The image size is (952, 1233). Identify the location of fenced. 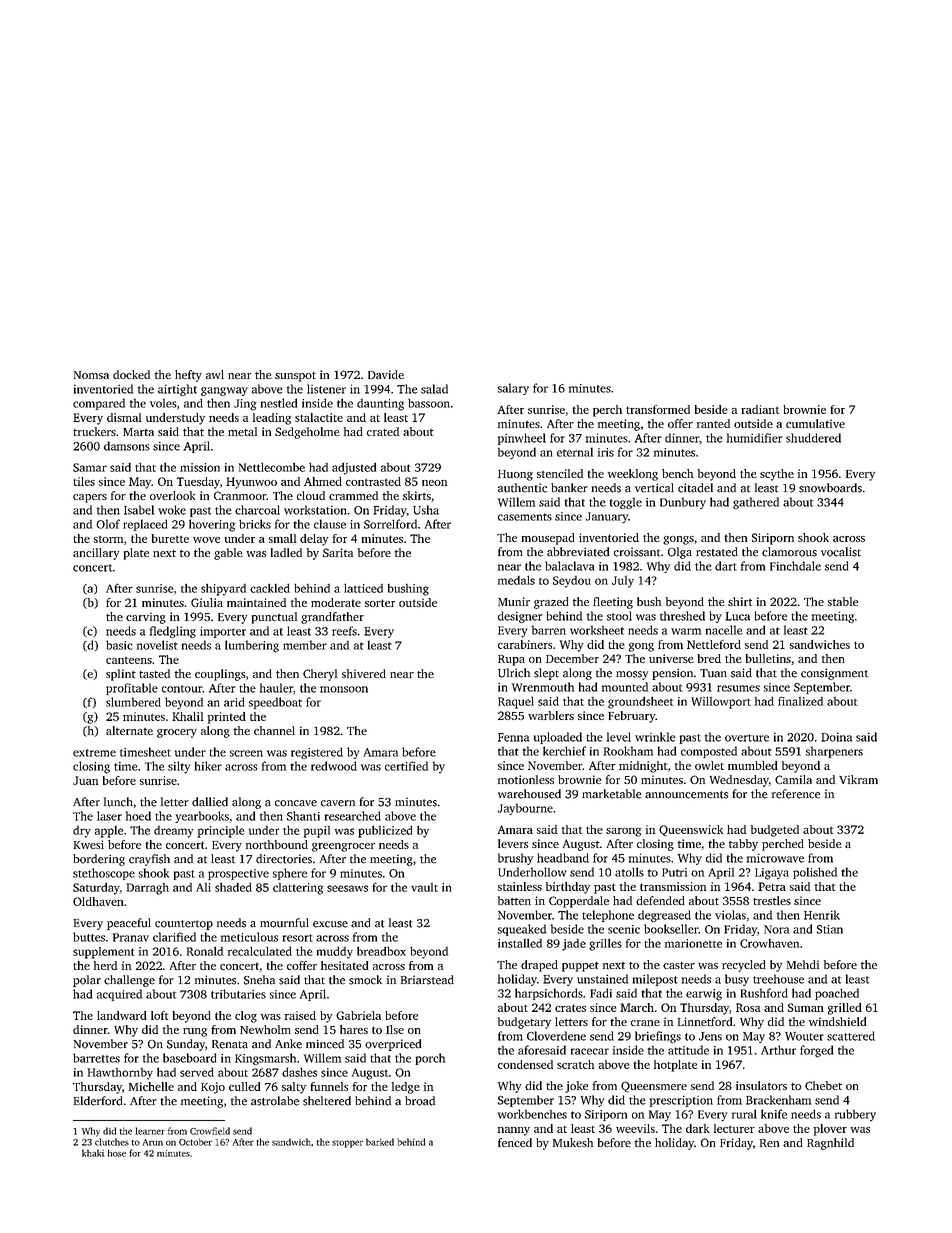
(515, 1142).
